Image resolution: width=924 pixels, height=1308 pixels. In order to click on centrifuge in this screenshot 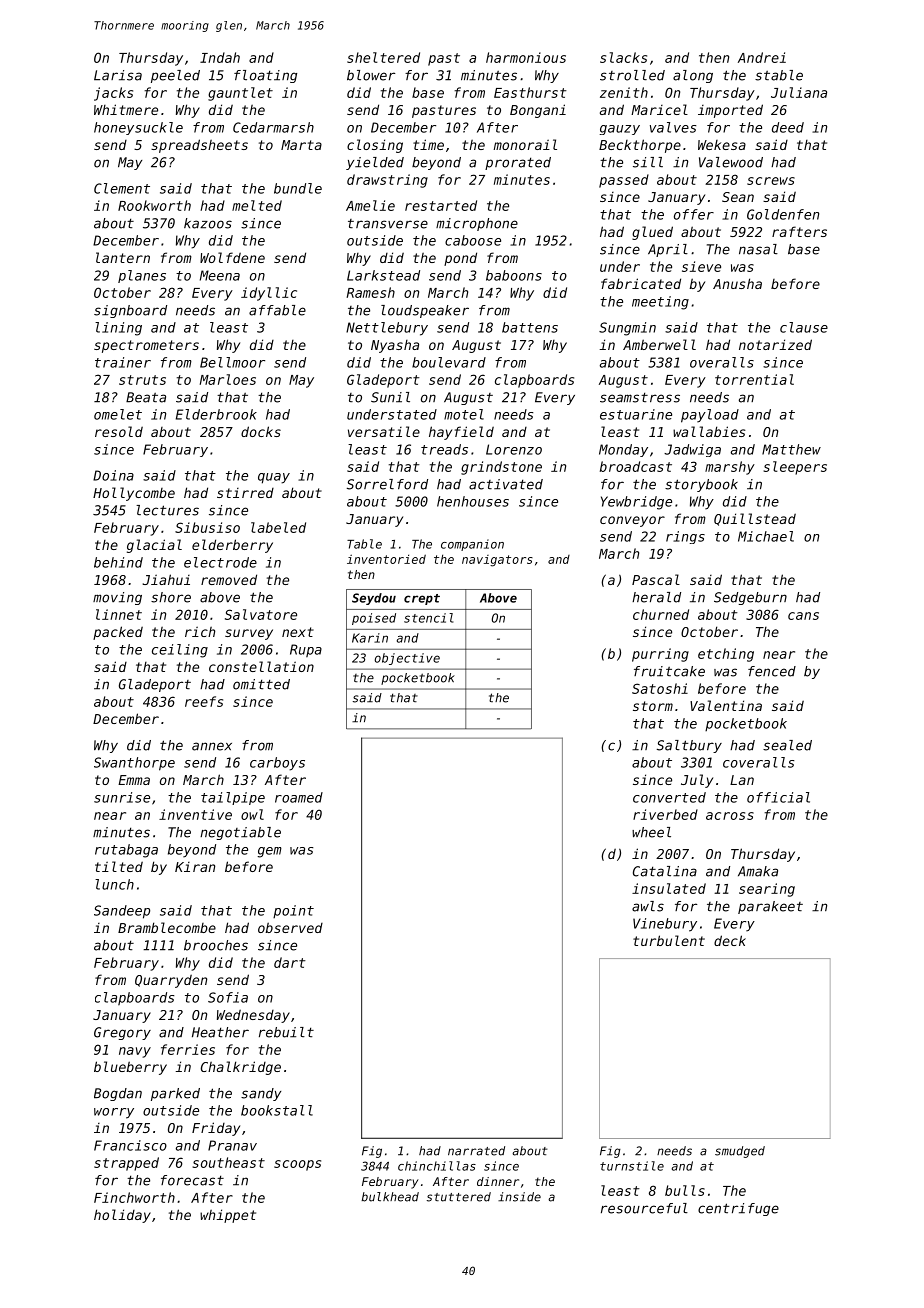, I will do `click(738, 1209)`.
